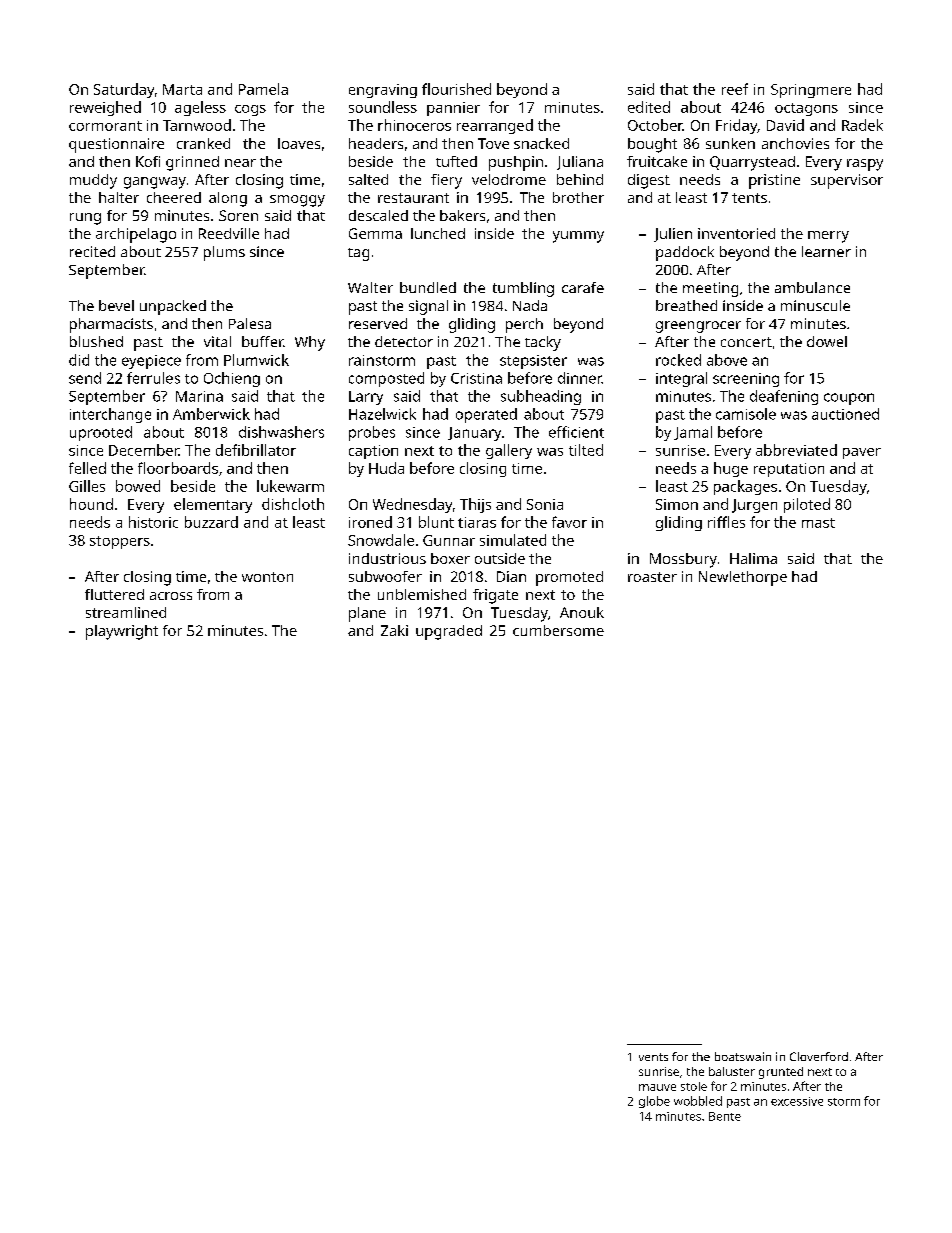 The height and width of the page is (1233, 952). Describe the element at coordinates (386, 468) in the page. I see `Huda` at that location.
